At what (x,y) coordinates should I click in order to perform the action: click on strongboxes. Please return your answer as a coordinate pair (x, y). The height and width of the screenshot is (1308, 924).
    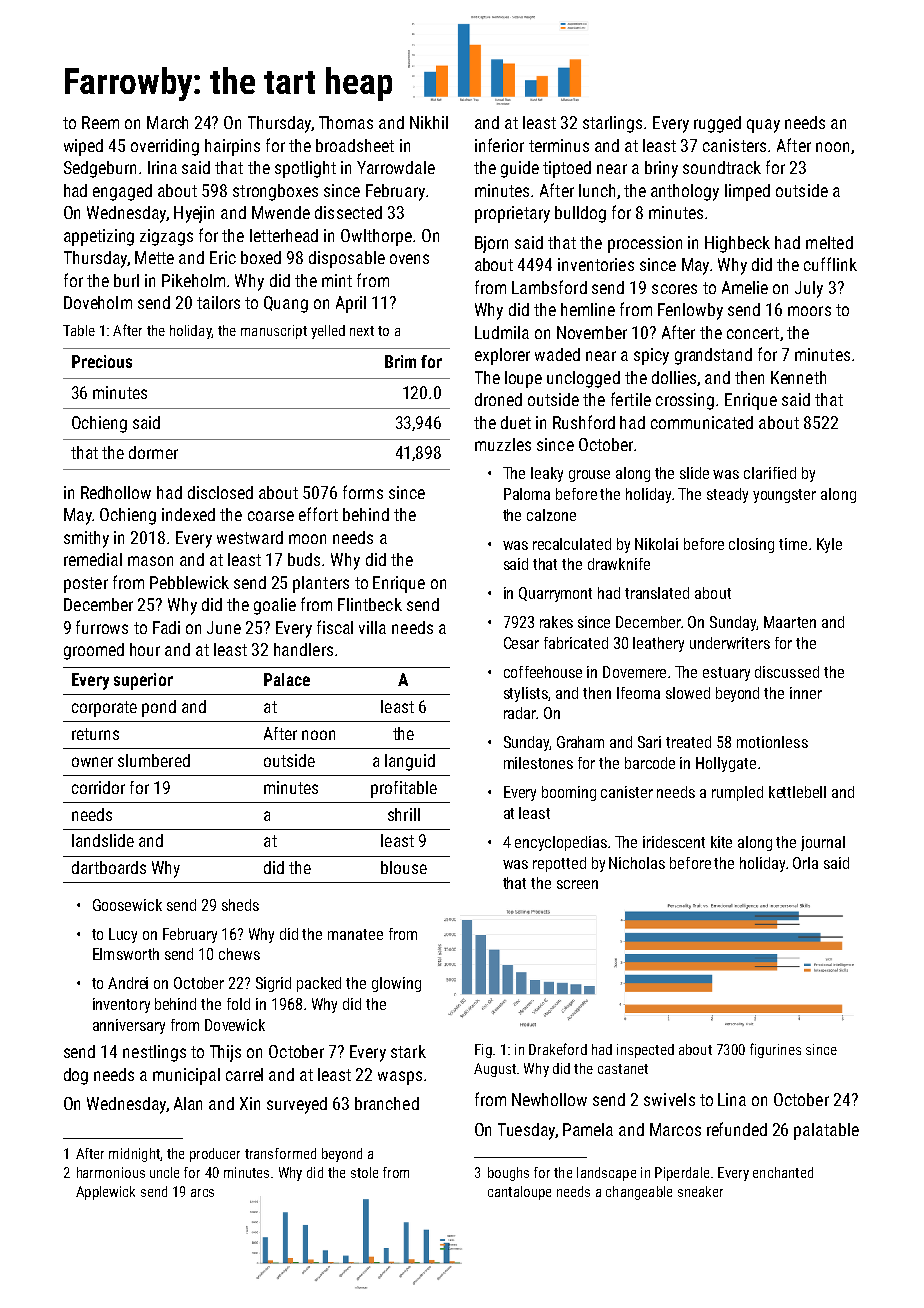
    Looking at the image, I should click on (275, 192).
